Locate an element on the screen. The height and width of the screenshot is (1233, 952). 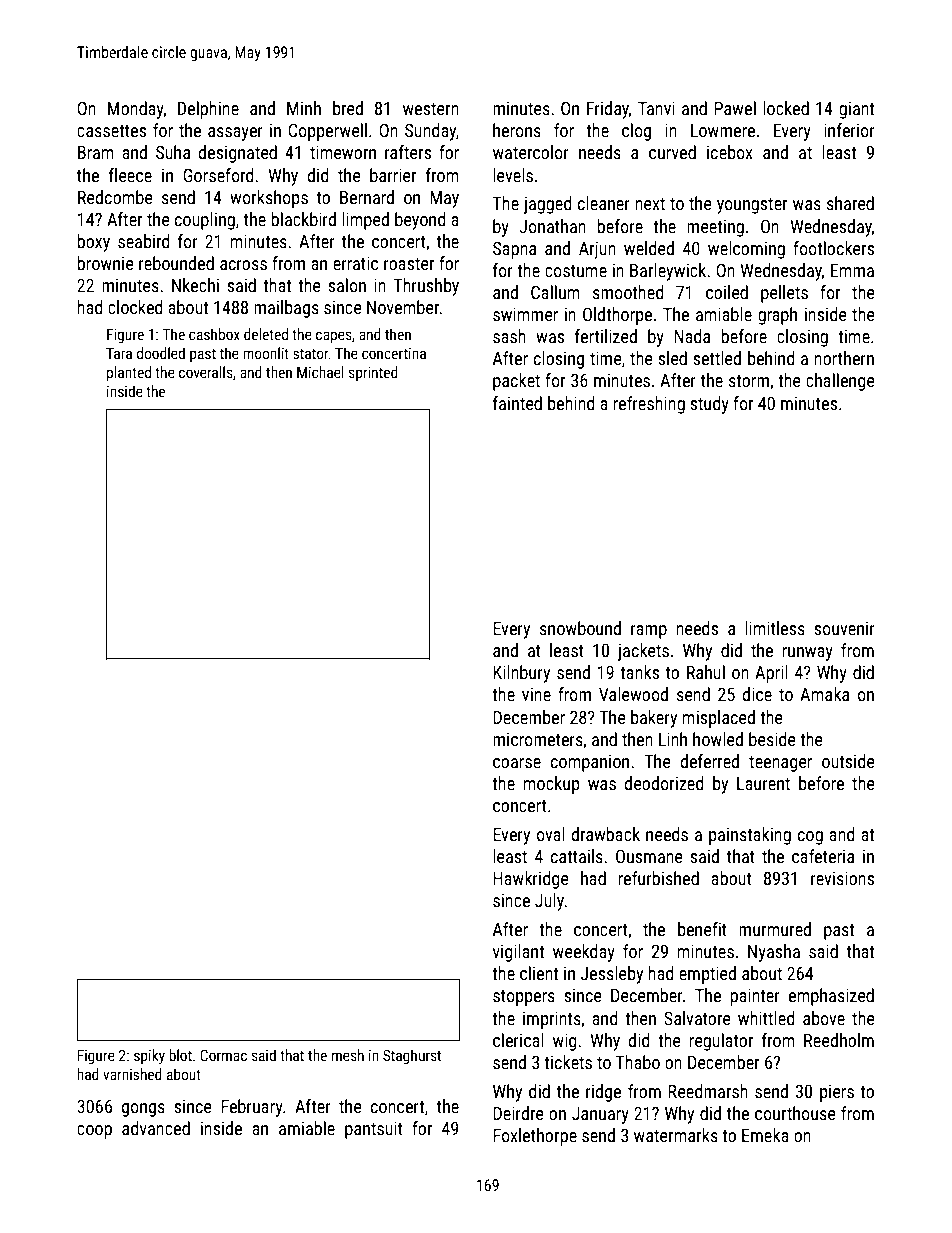
Staghurst is located at coordinates (412, 1056).
